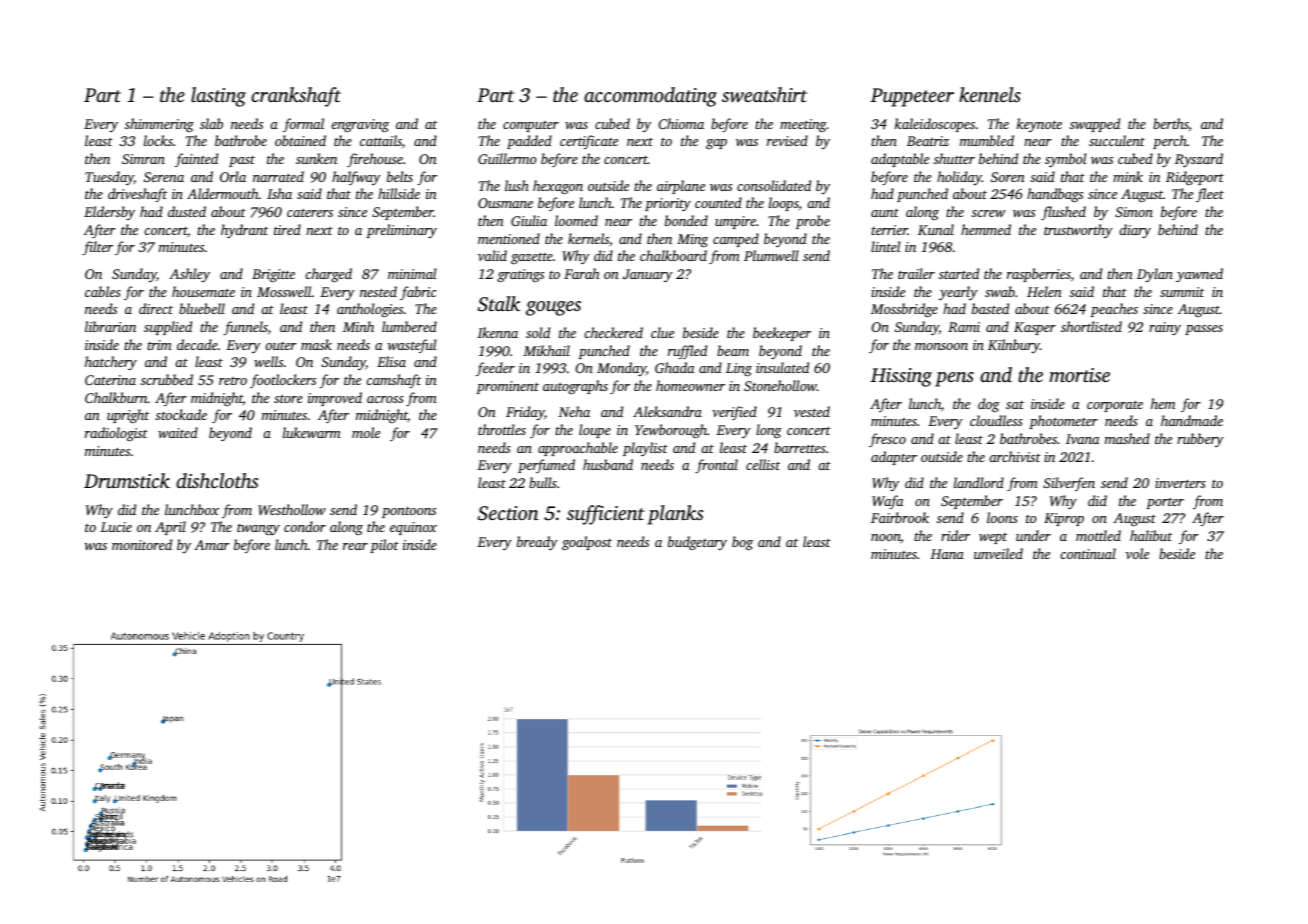 The image size is (1308, 924). I want to click on kennels, so click(990, 94).
